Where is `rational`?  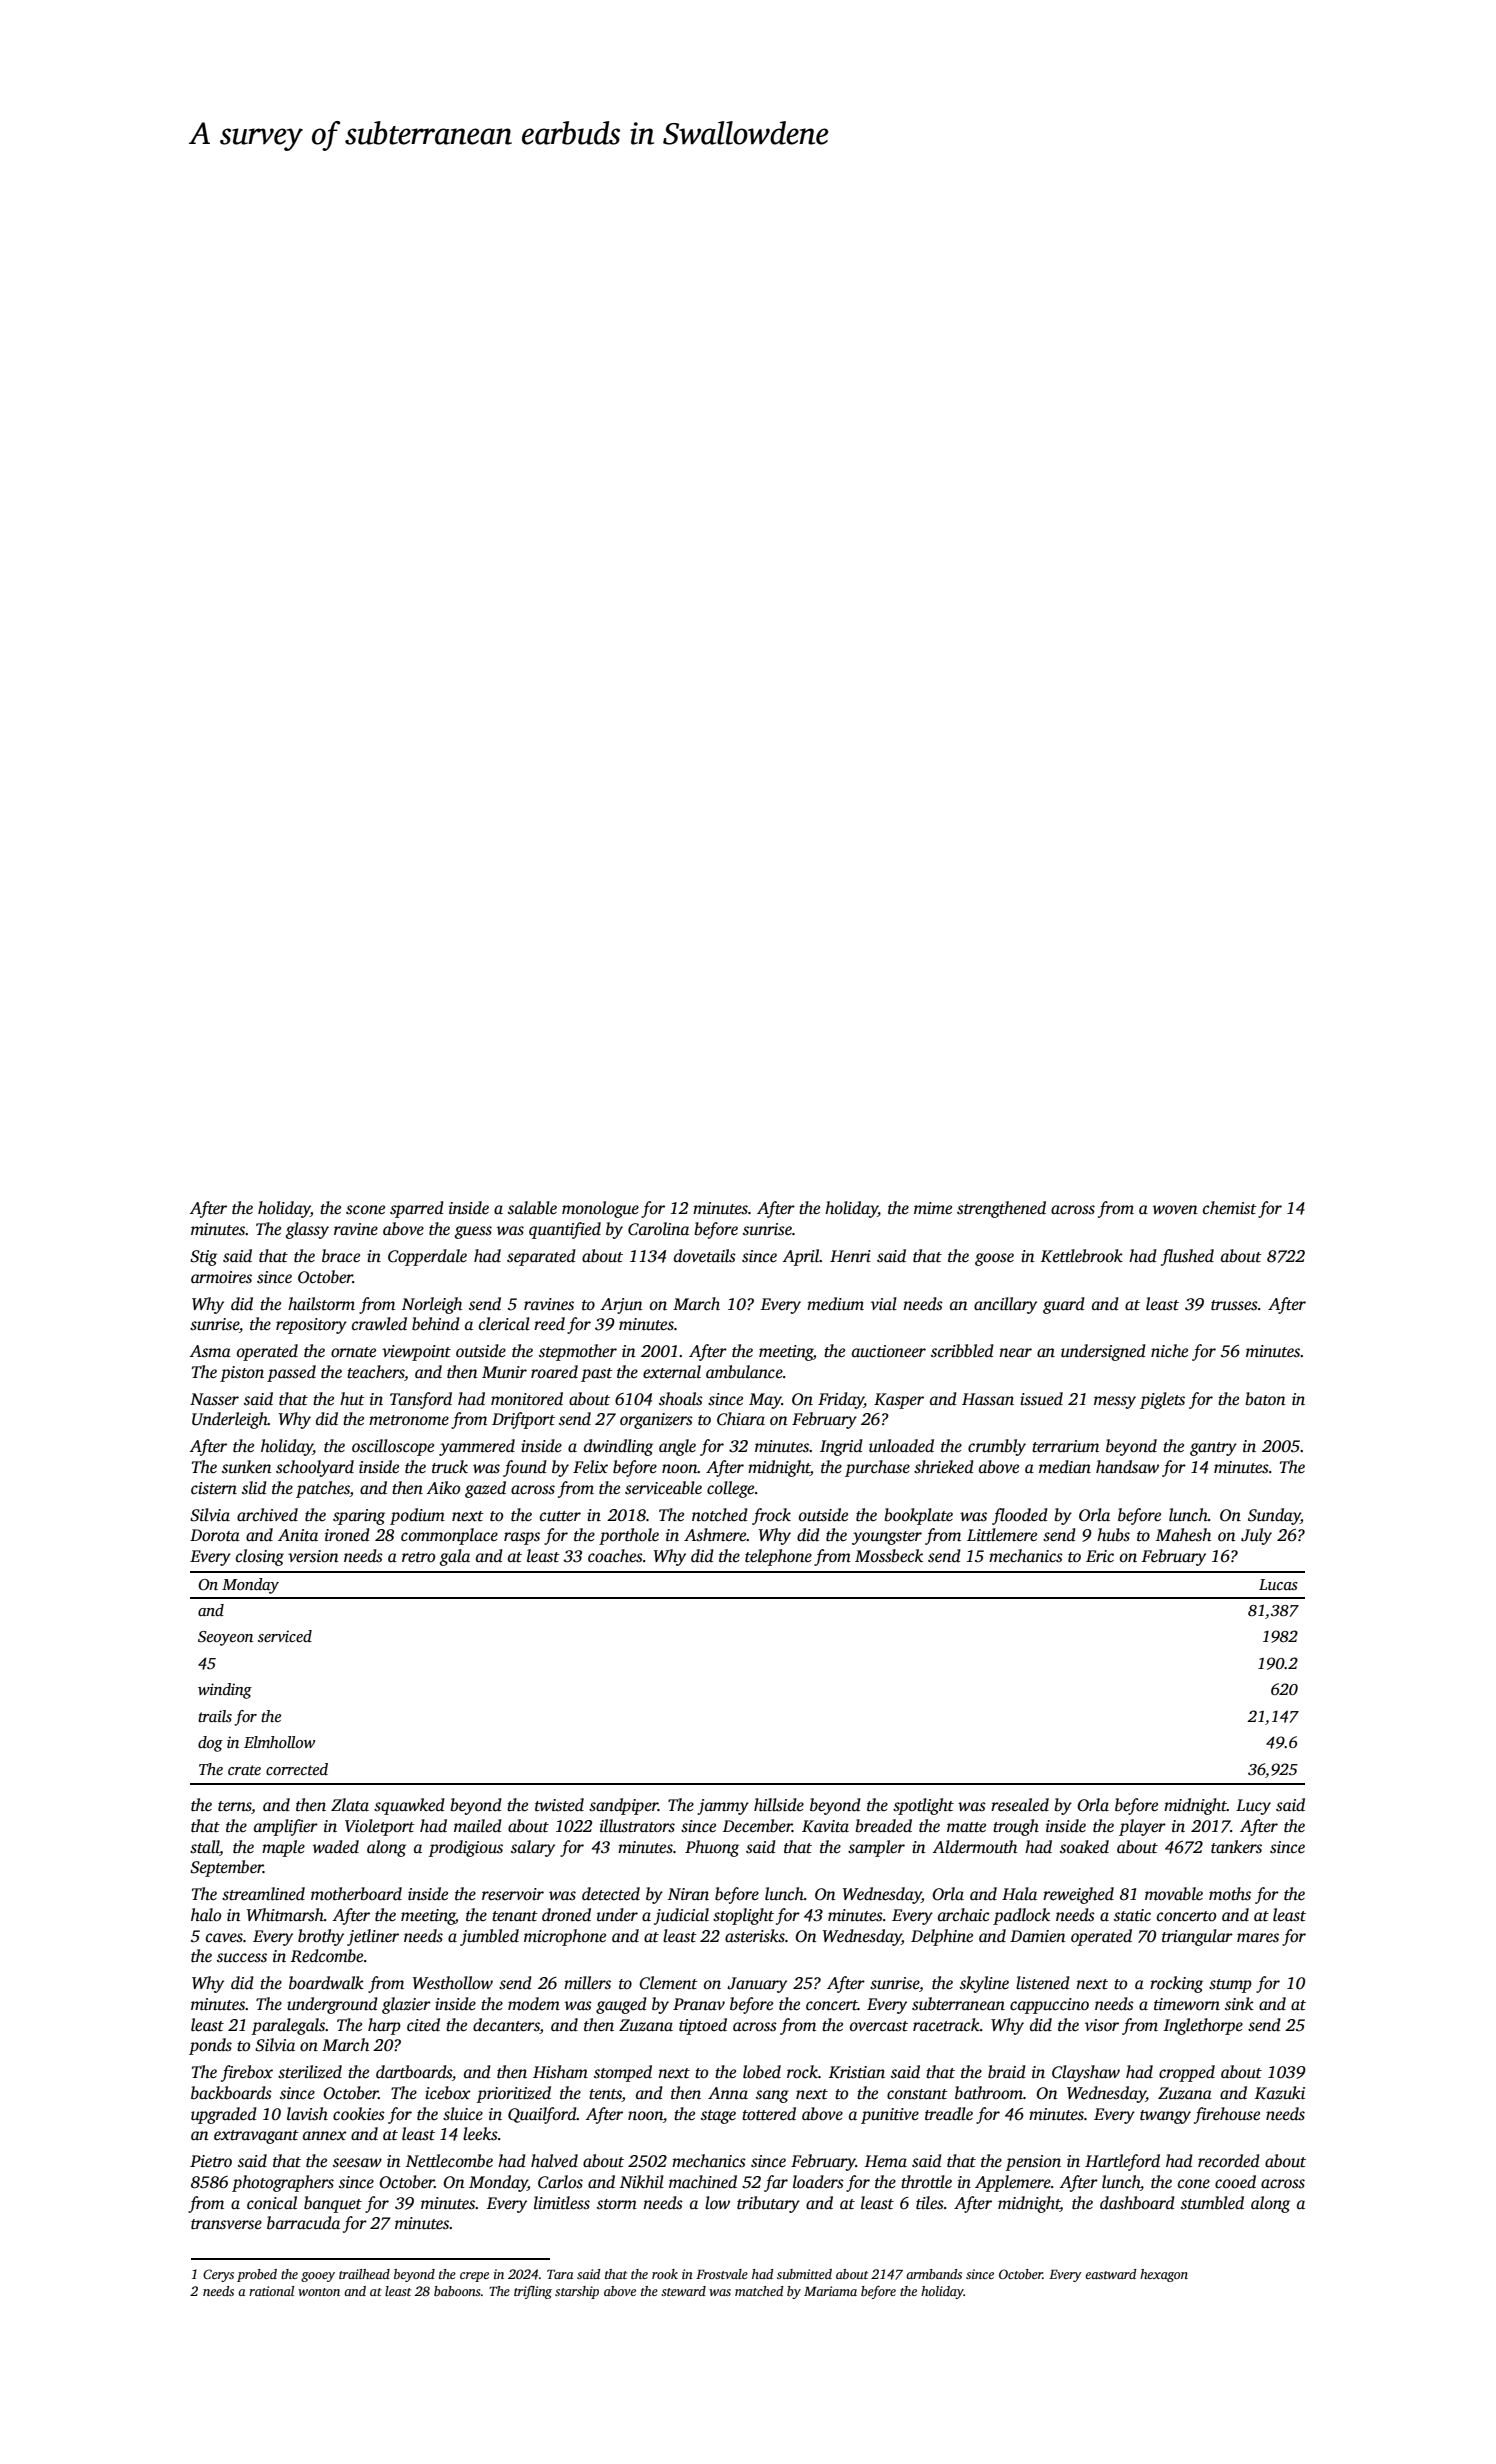
rational is located at coordinates (271, 2291).
